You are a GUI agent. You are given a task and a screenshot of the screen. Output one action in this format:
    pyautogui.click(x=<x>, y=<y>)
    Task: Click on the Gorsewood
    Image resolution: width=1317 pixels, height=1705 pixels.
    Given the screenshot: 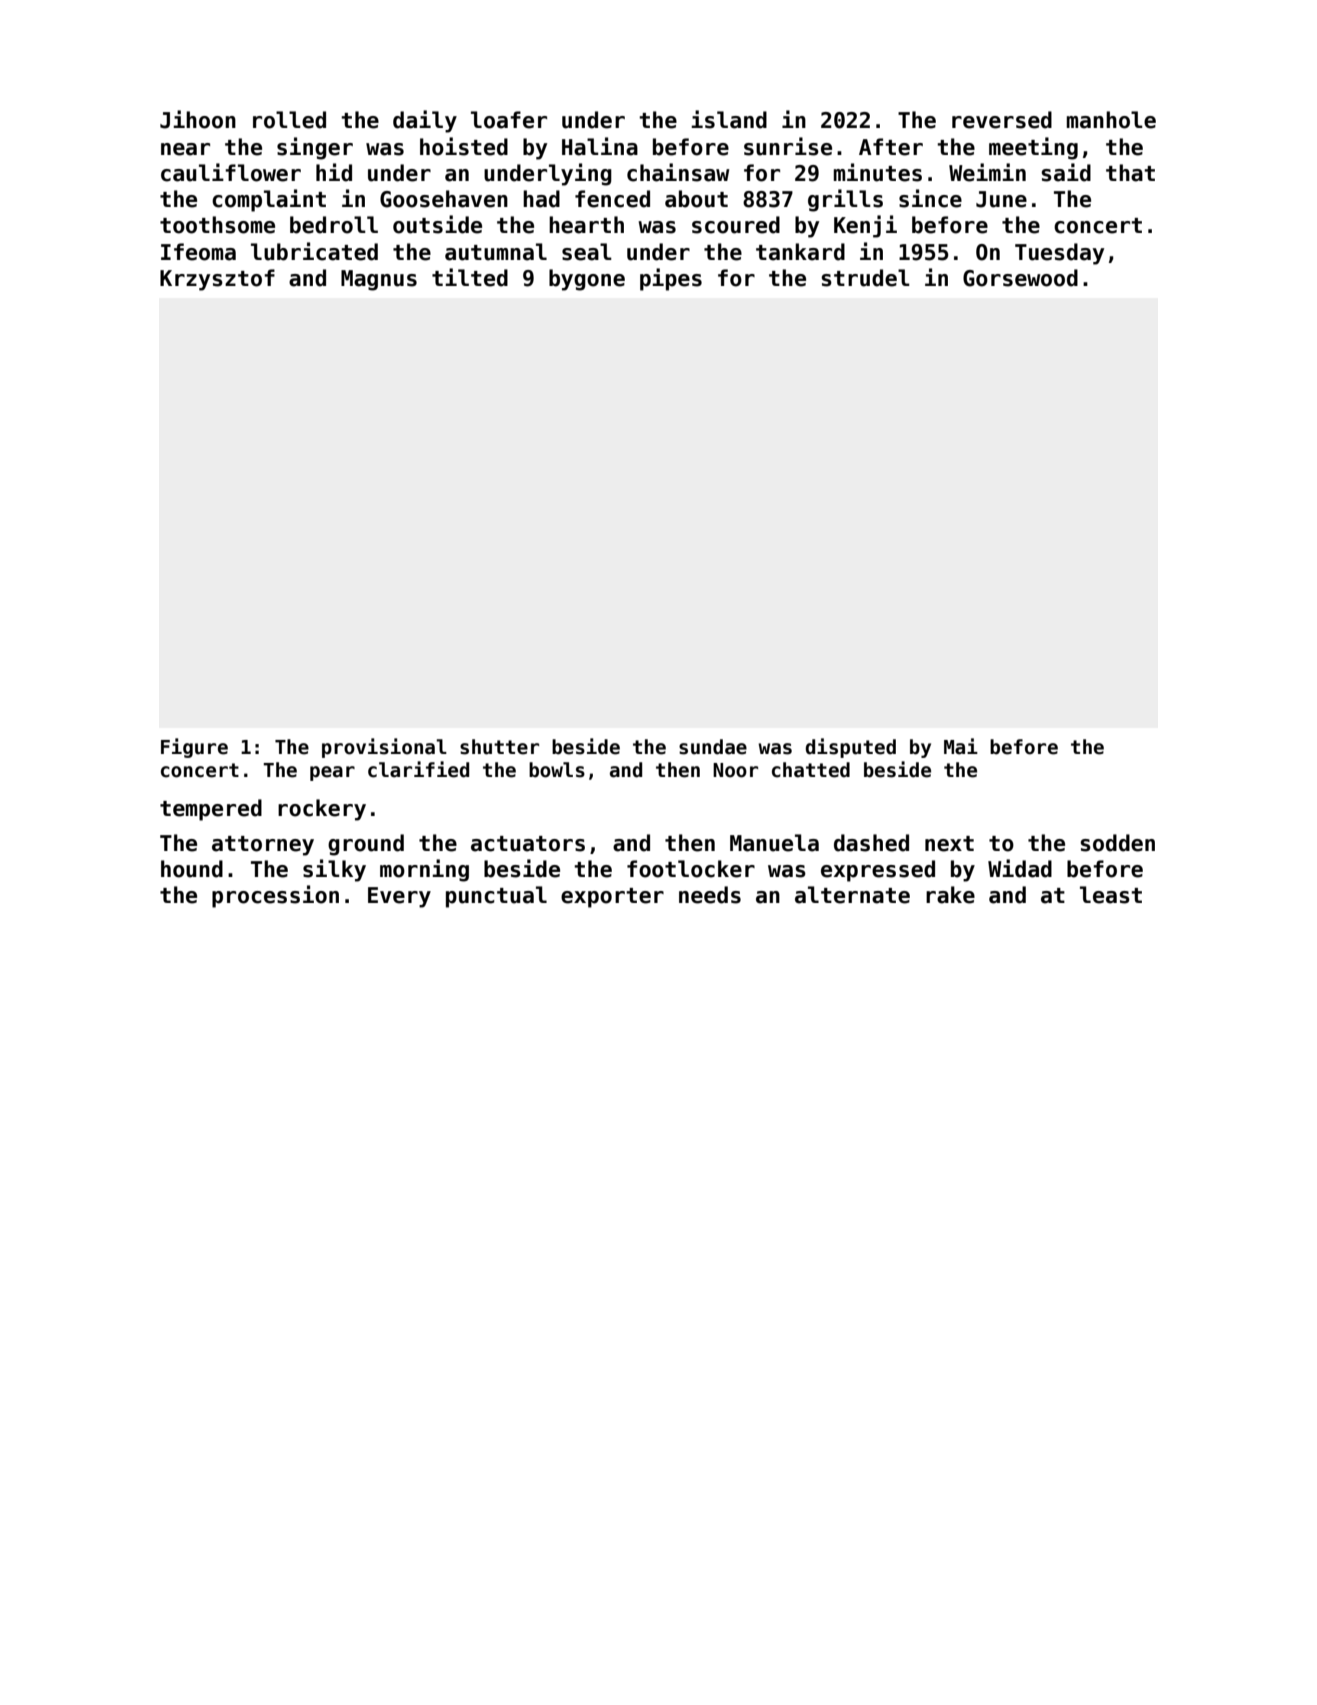 What is the action you would take?
    pyautogui.click(x=1020, y=278)
